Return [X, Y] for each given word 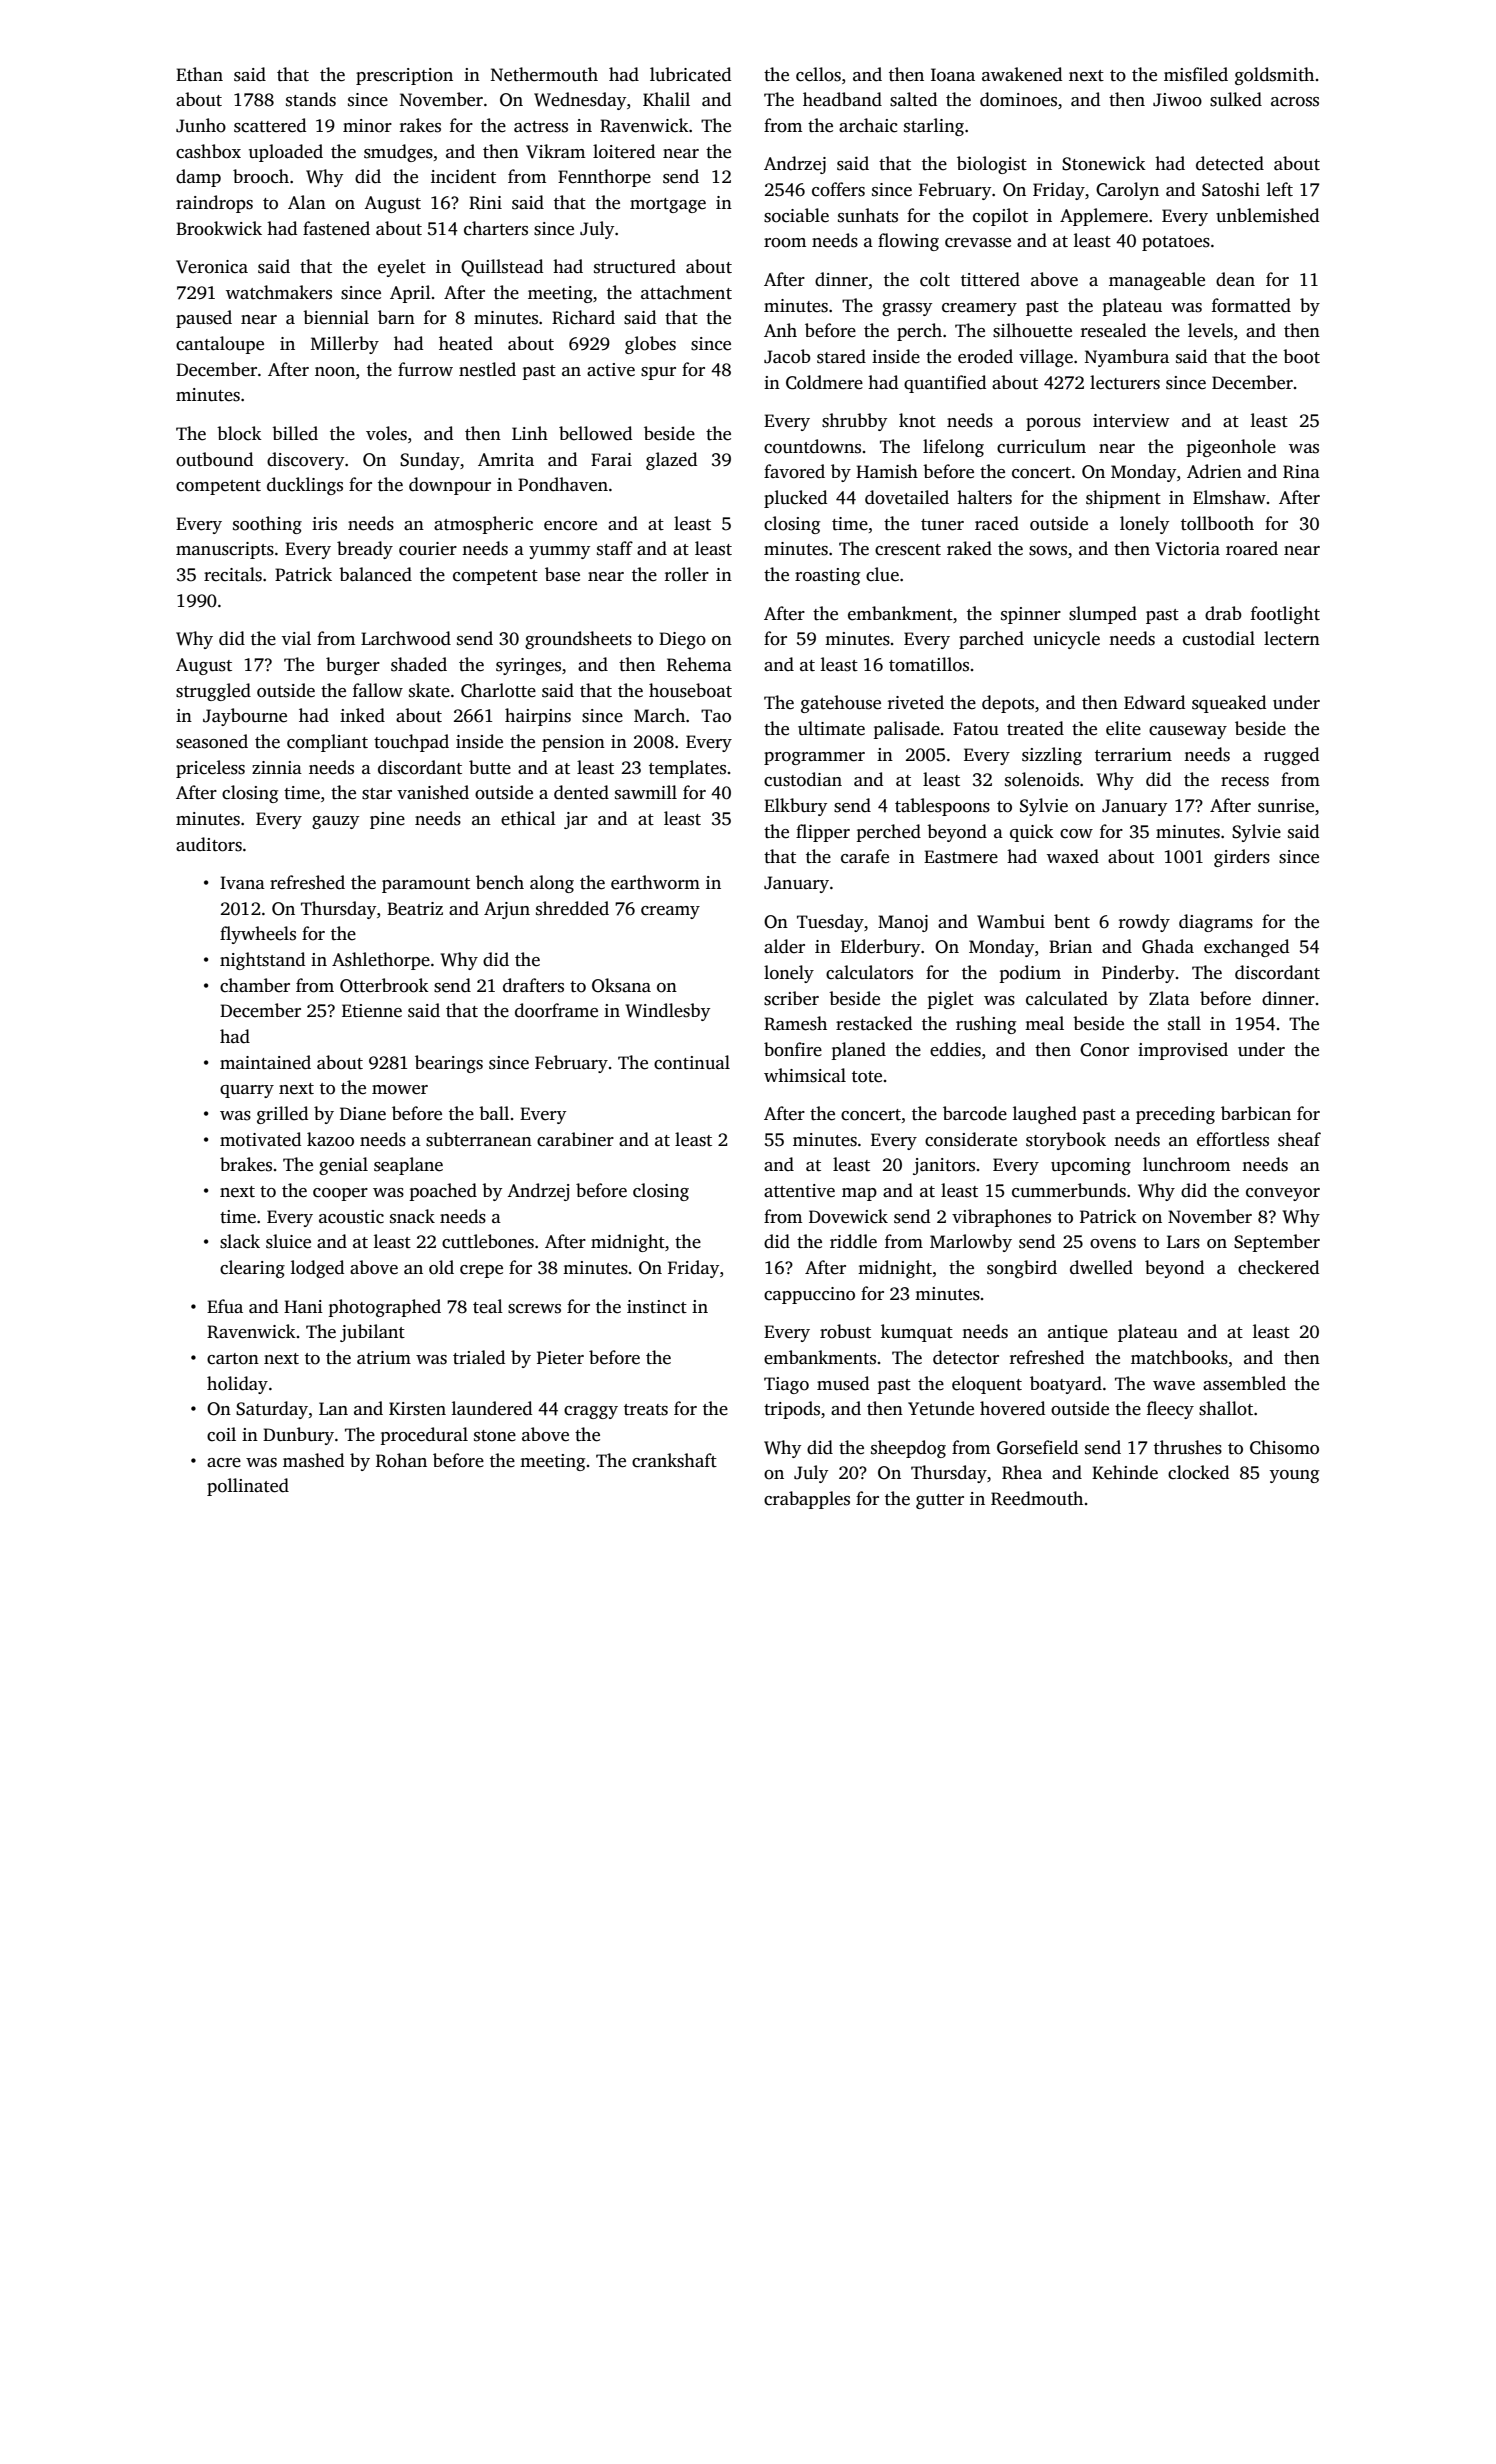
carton [233, 1359]
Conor [1104, 1050]
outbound [214, 459]
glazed [671, 461]
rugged [1291, 756]
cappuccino [809, 1295]
